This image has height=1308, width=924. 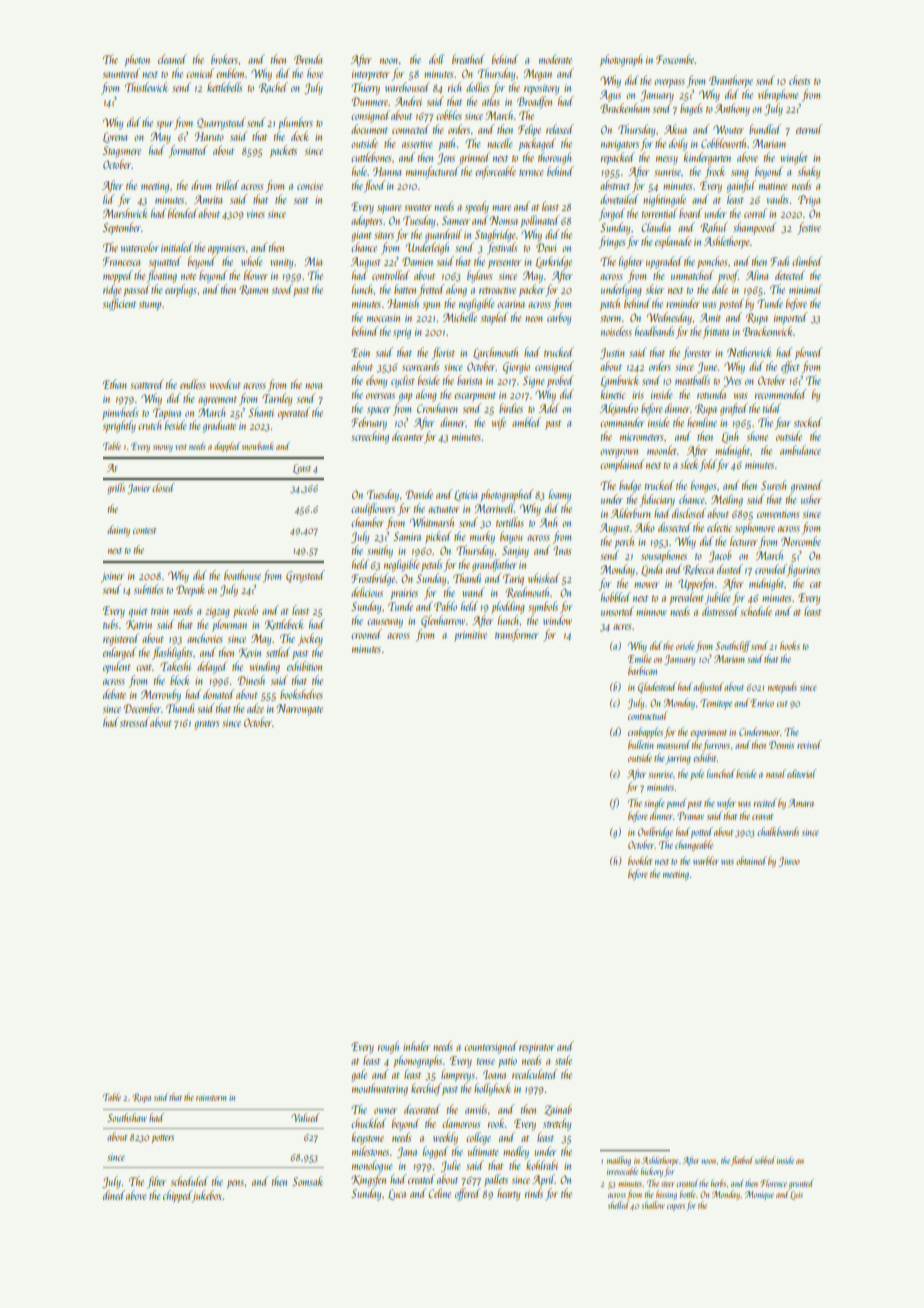 I want to click on flatbed, so click(x=742, y=1161).
